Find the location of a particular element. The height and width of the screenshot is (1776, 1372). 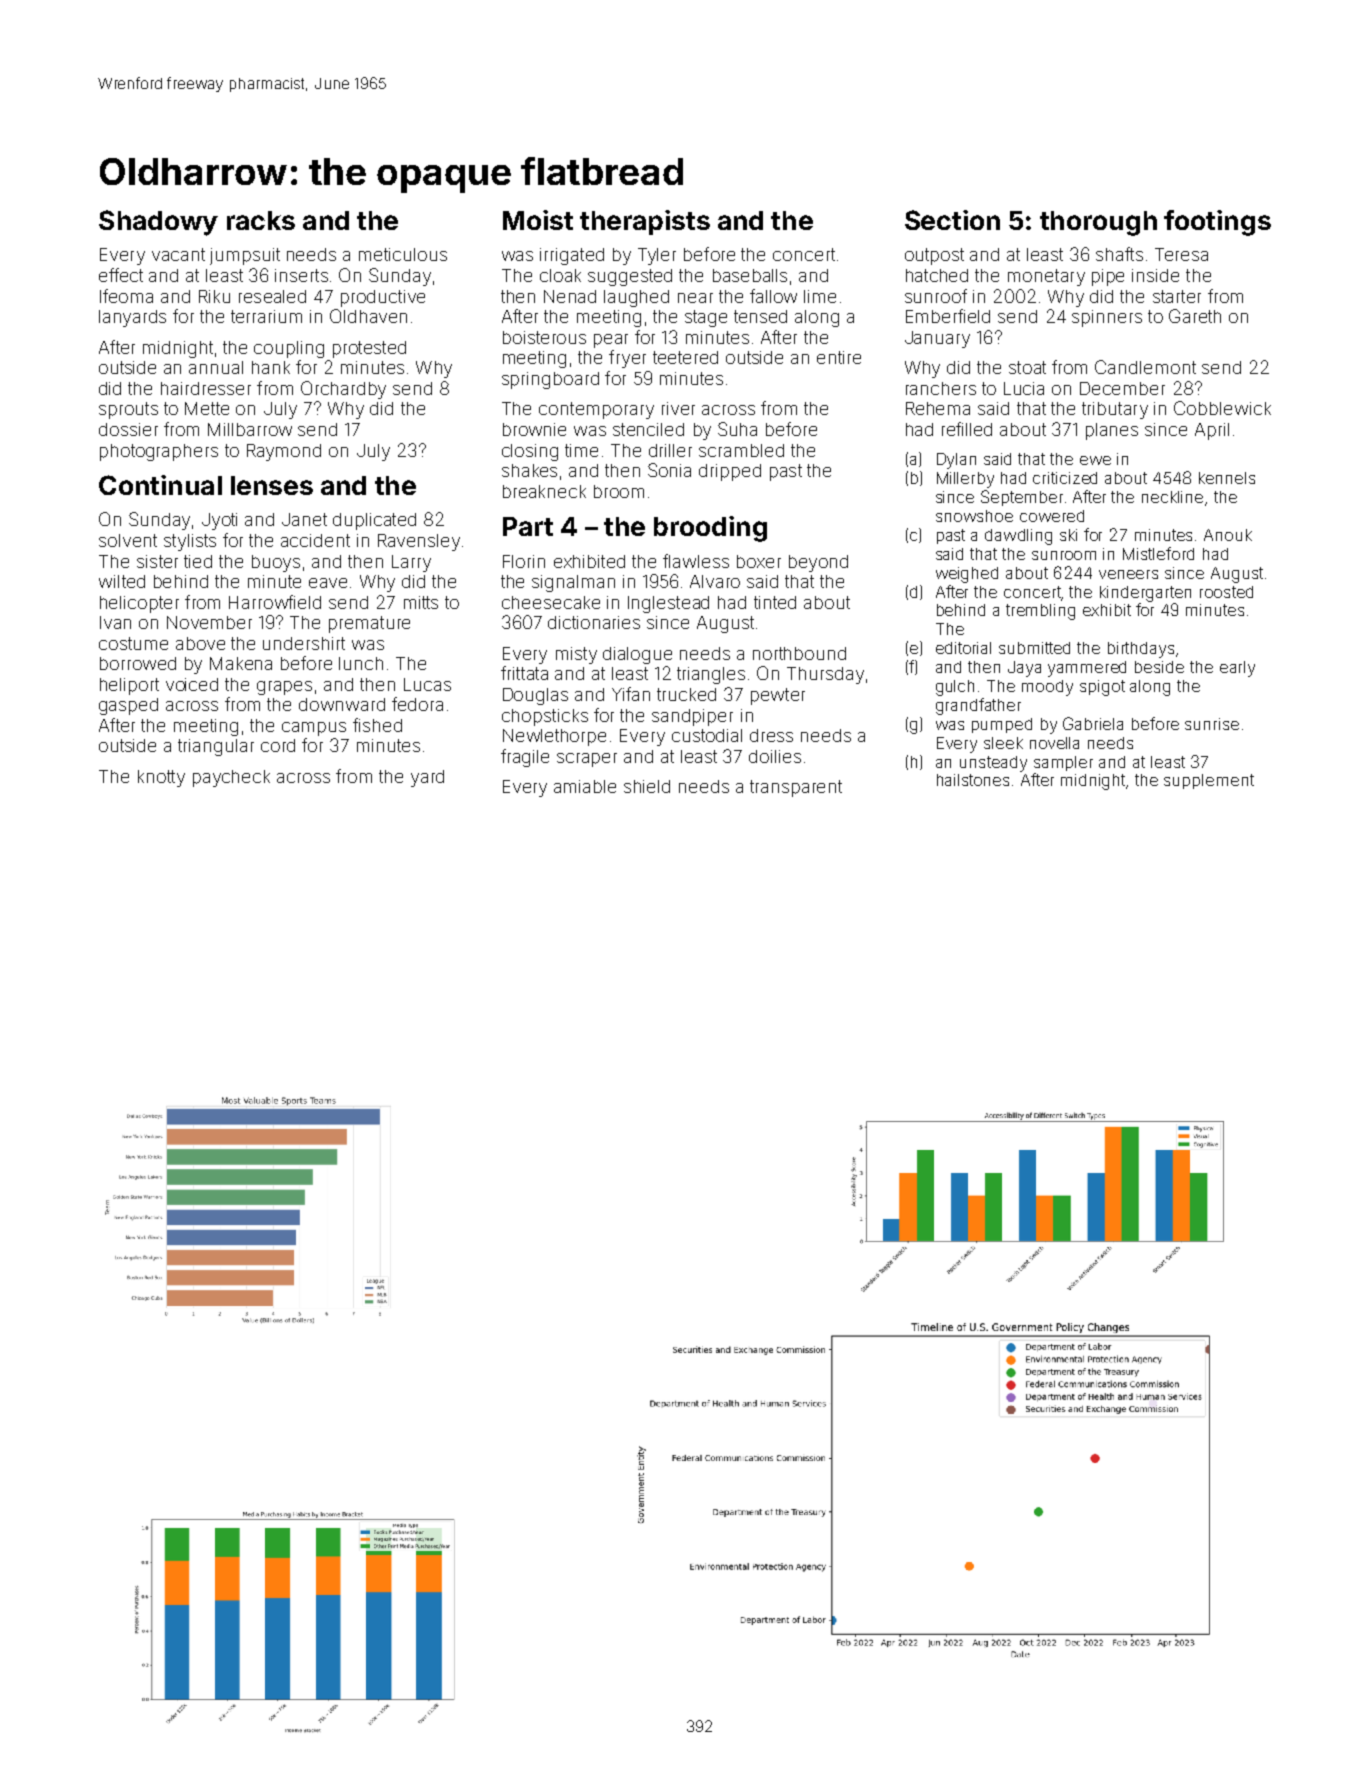

thorough is located at coordinates (1098, 223).
